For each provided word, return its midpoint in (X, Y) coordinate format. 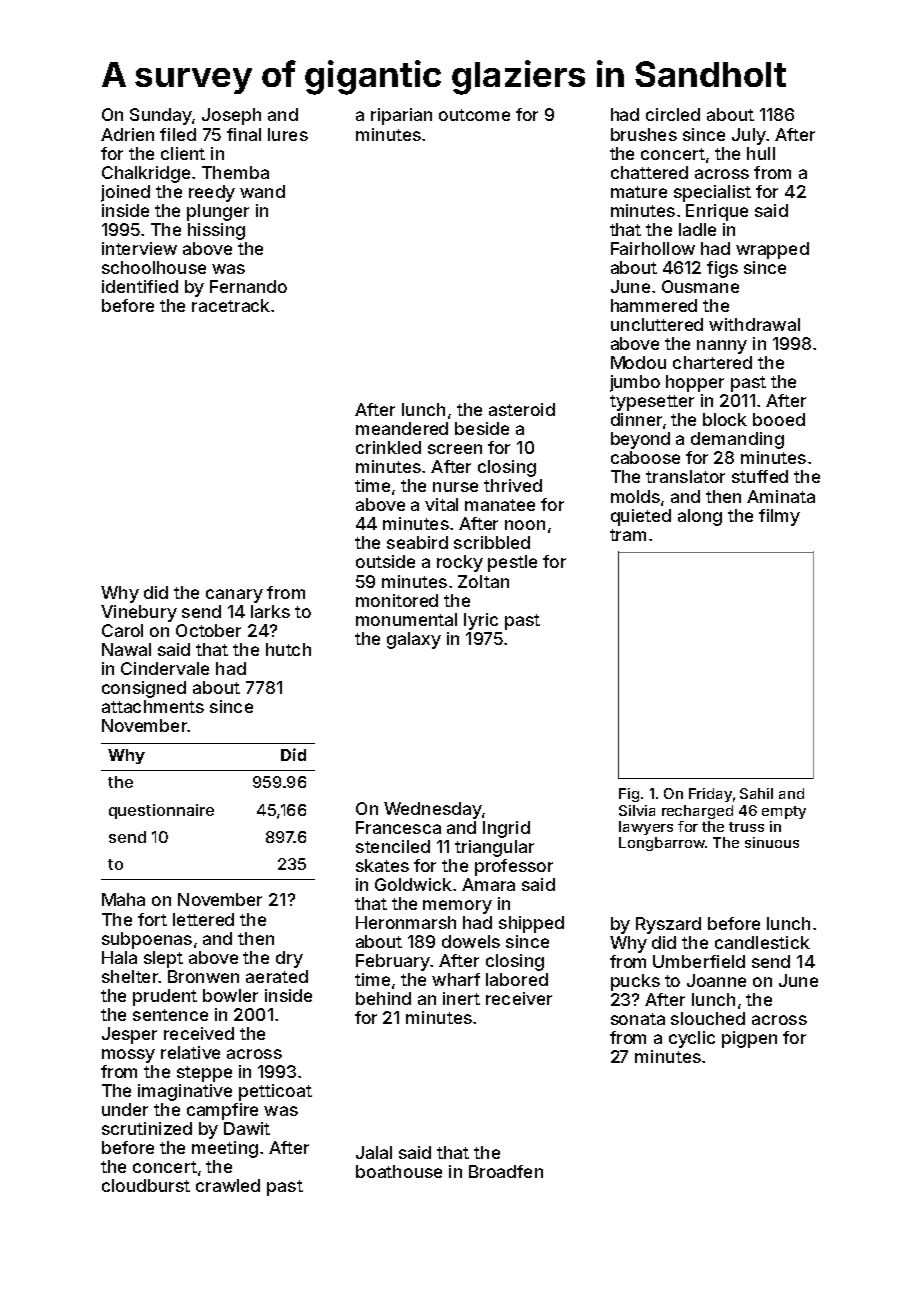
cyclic (692, 1039)
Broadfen (506, 1171)
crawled (228, 1185)
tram (628, 535)
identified (140, 286)
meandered (402, 428)
